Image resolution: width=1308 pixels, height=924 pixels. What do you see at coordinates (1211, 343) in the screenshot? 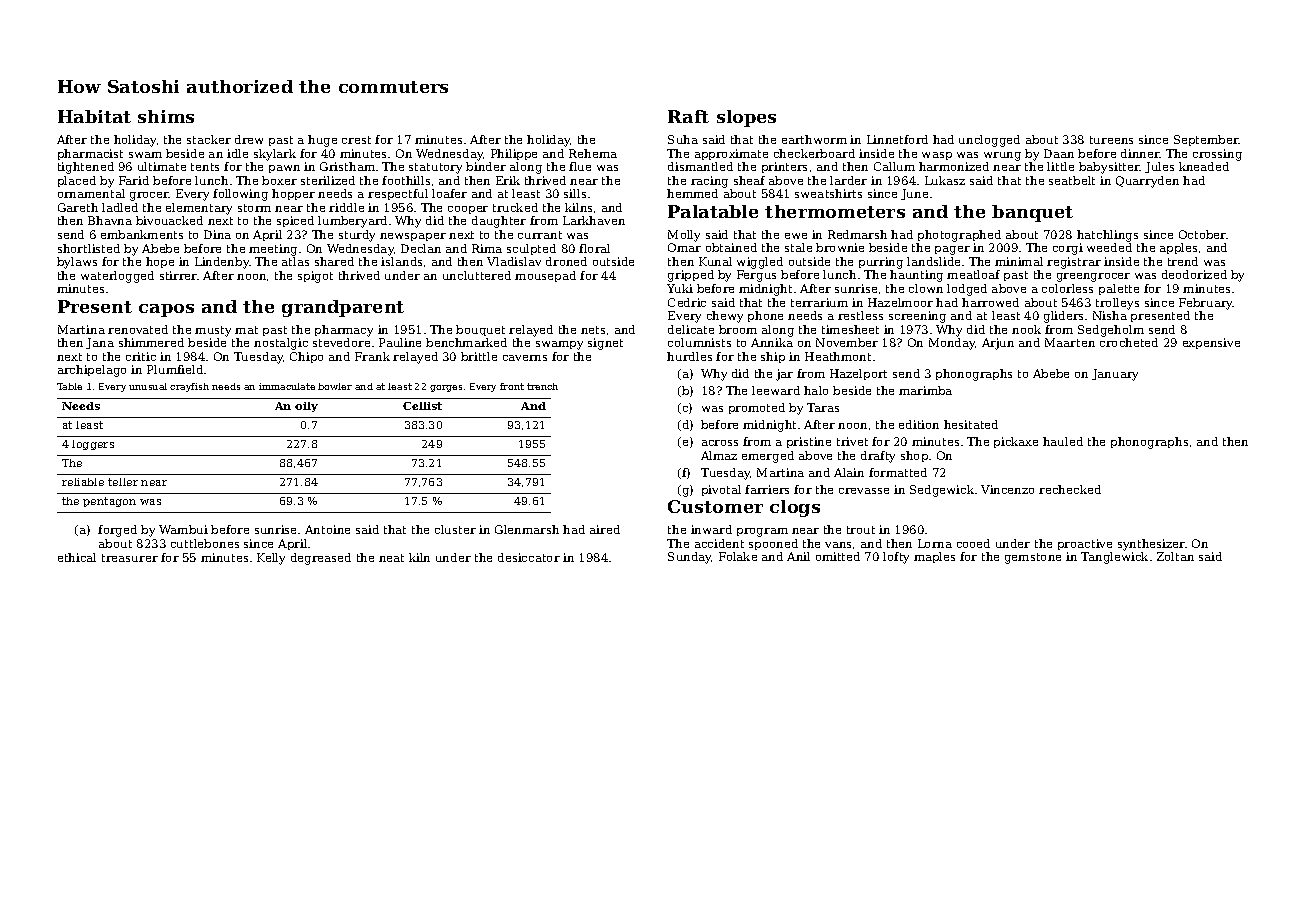
I see `expensive` at bounding box center [1211, 343].
